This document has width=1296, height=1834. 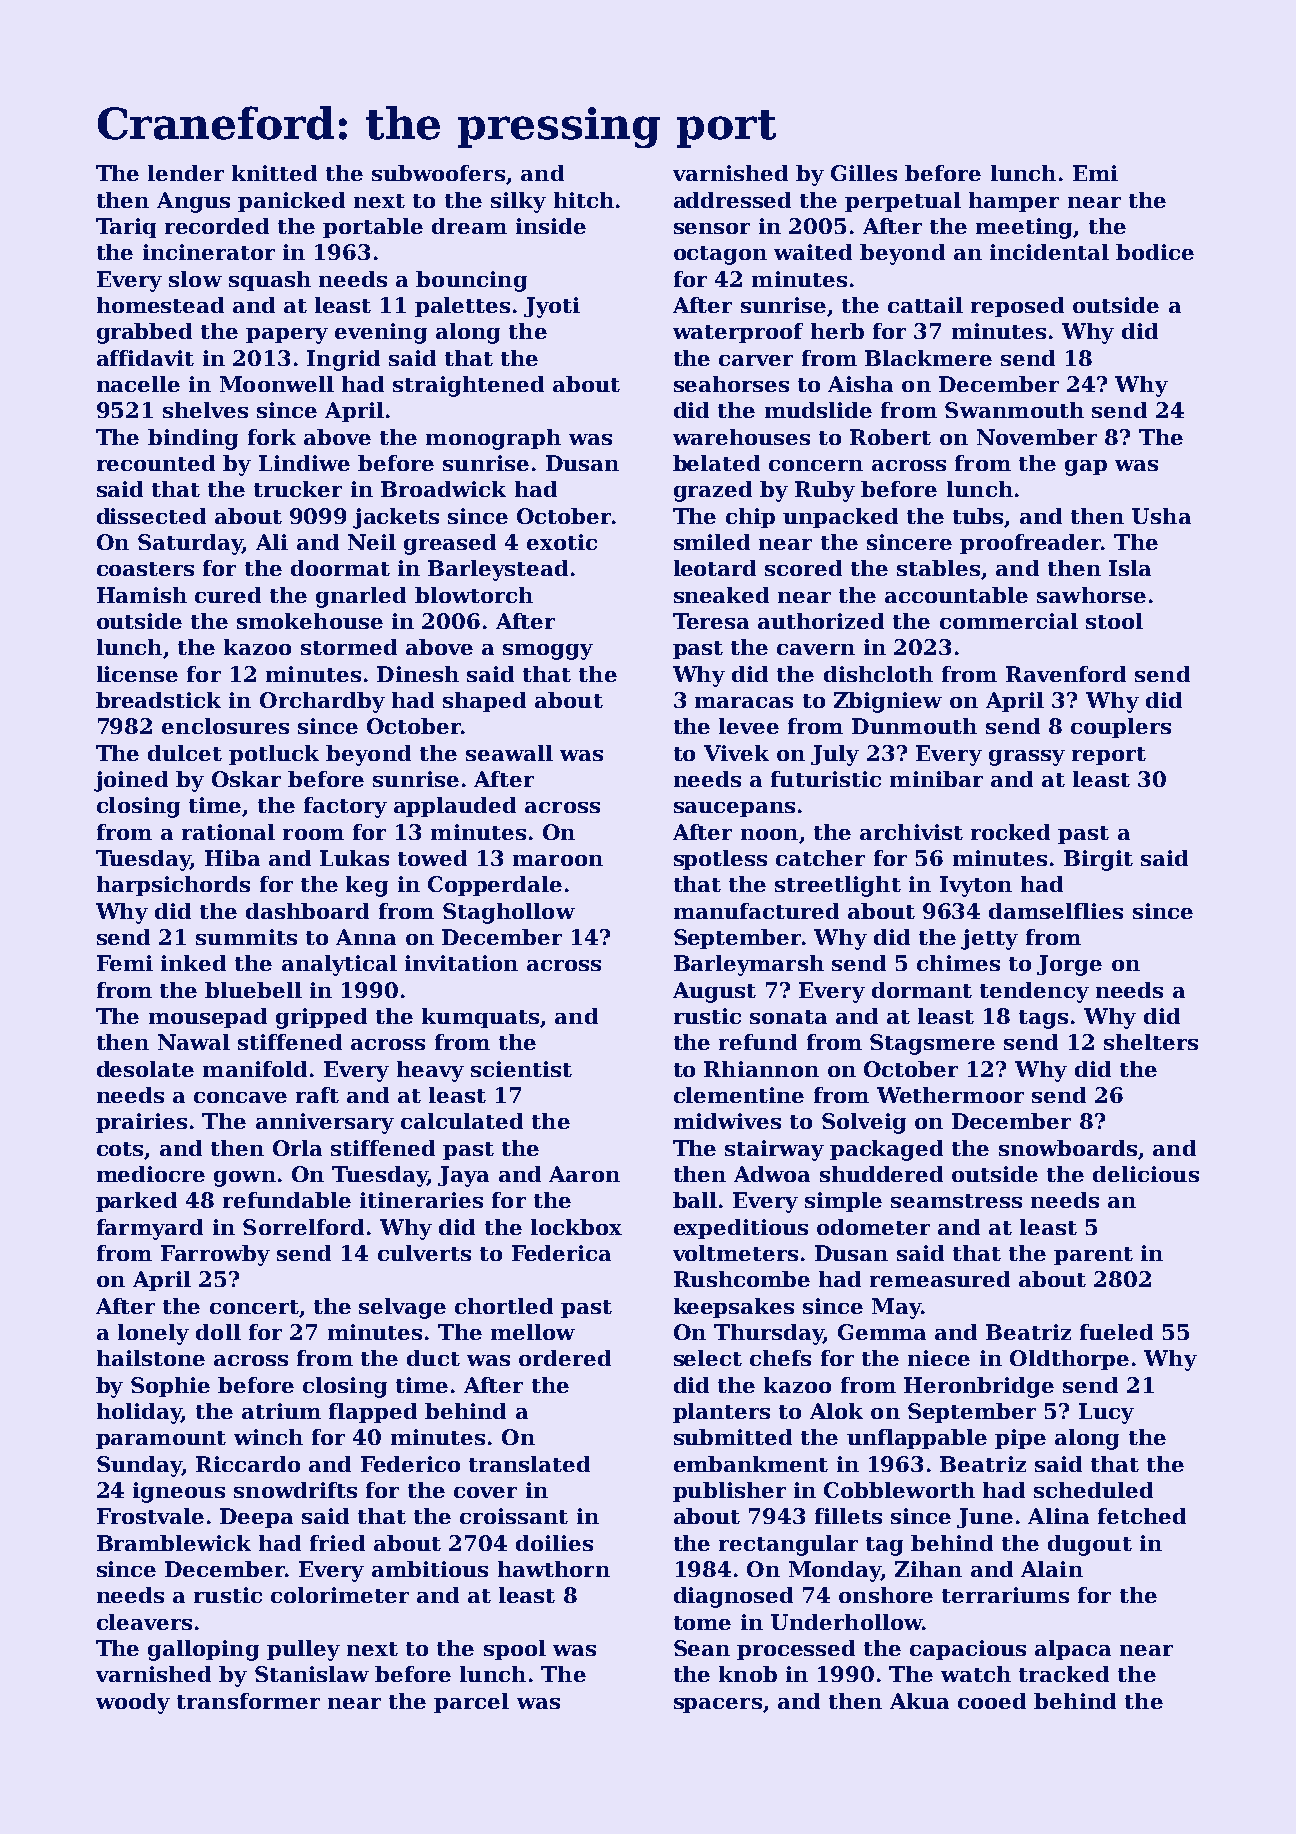 I want to click on midwives, so click(x=727, y=1121).
